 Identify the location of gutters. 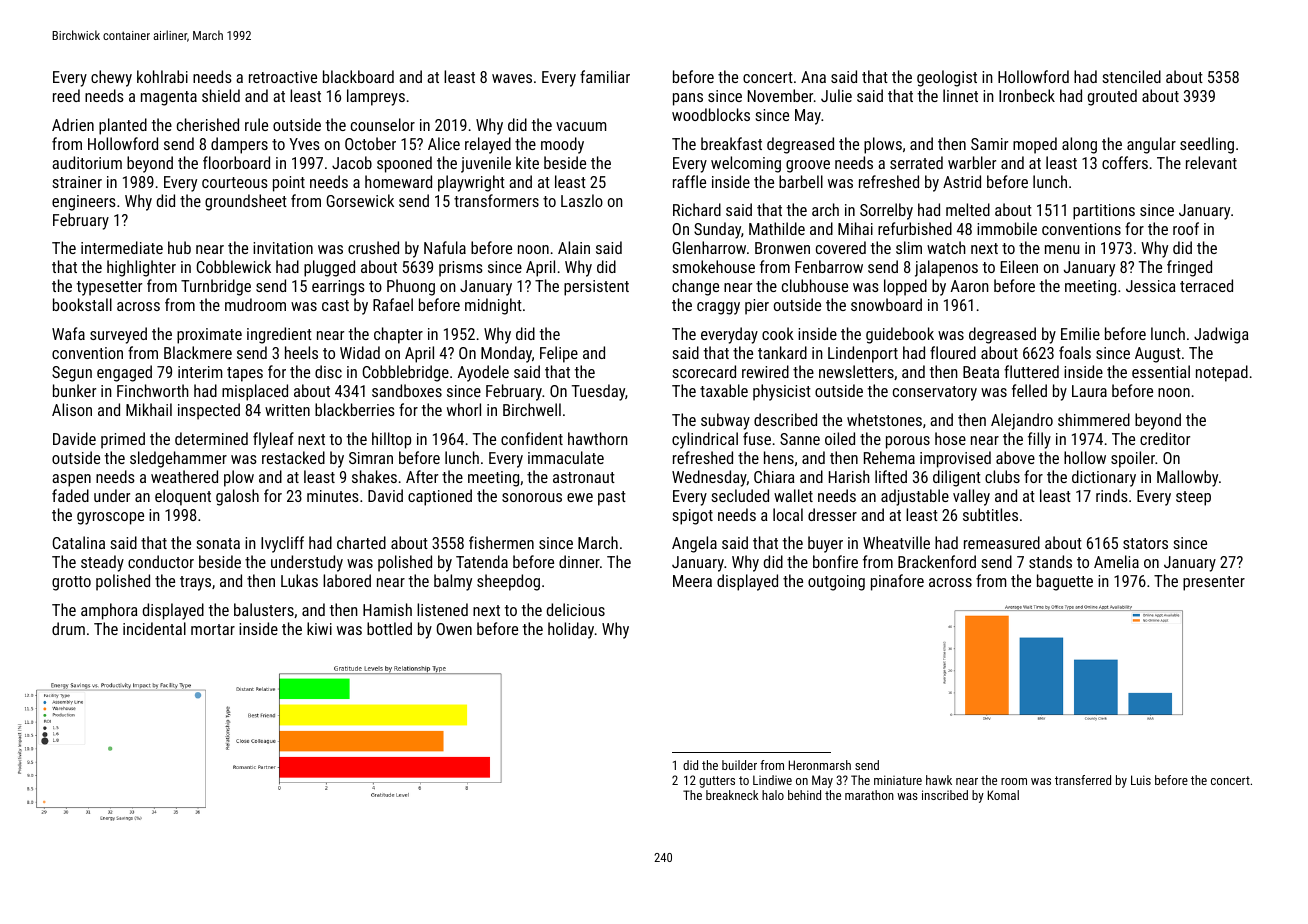
(717, 782).
